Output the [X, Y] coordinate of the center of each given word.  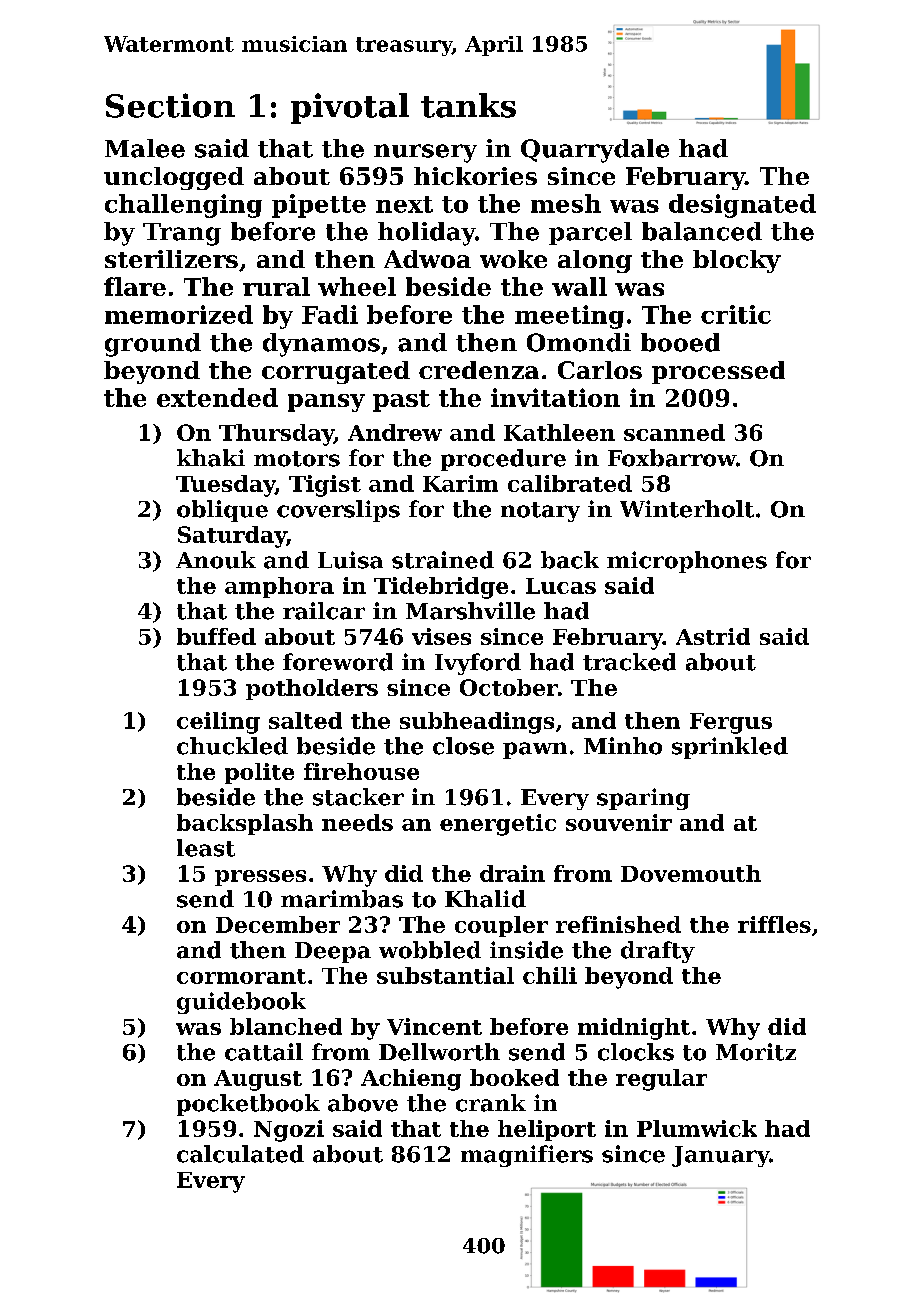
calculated [240, 1154]
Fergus [731, 723]
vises [441, 636]
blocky [737, 261]
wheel [357, 286]
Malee [145, 148]
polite [259, 773]
